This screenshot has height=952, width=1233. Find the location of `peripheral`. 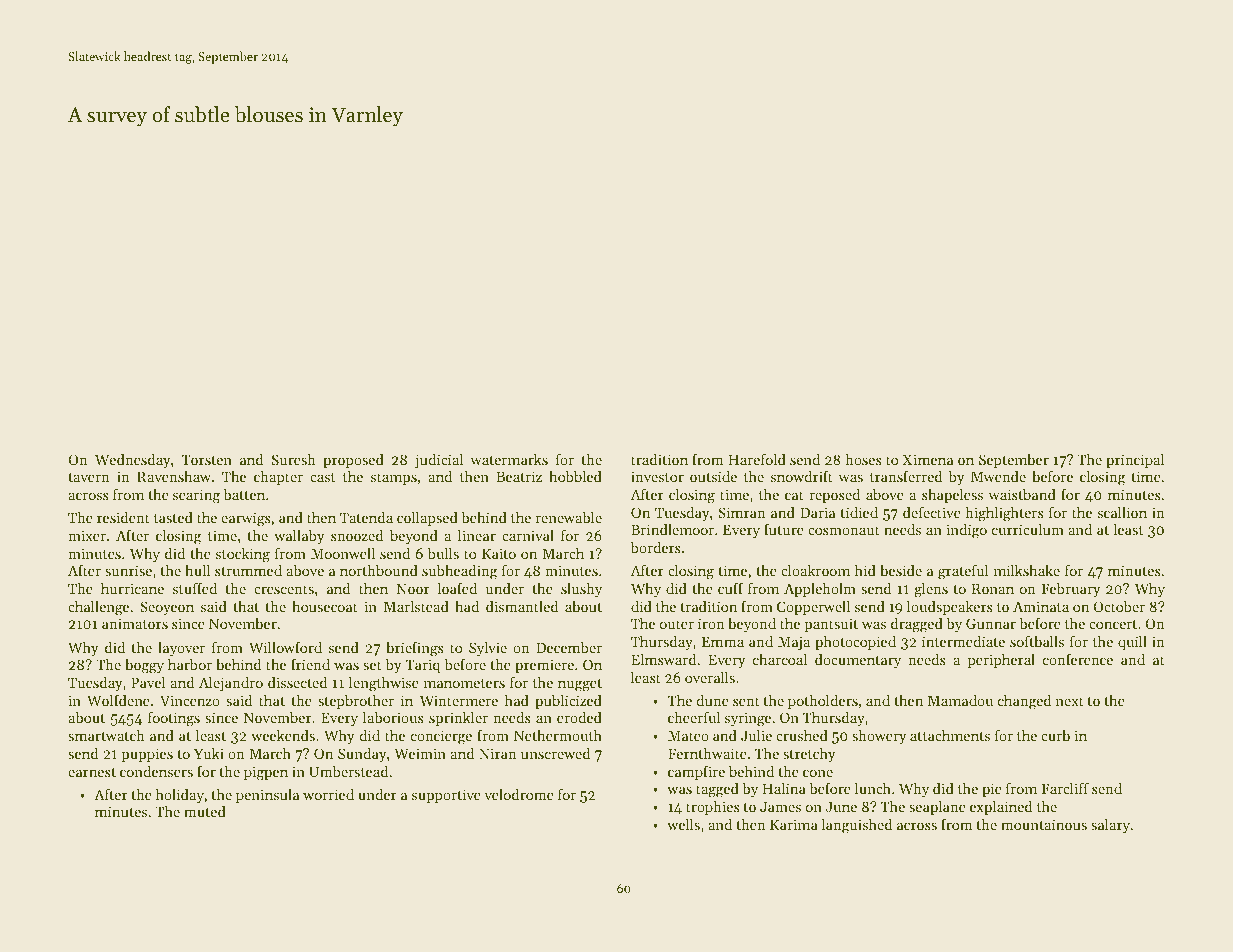

peripheral is located at coordinates (1001, 661).
